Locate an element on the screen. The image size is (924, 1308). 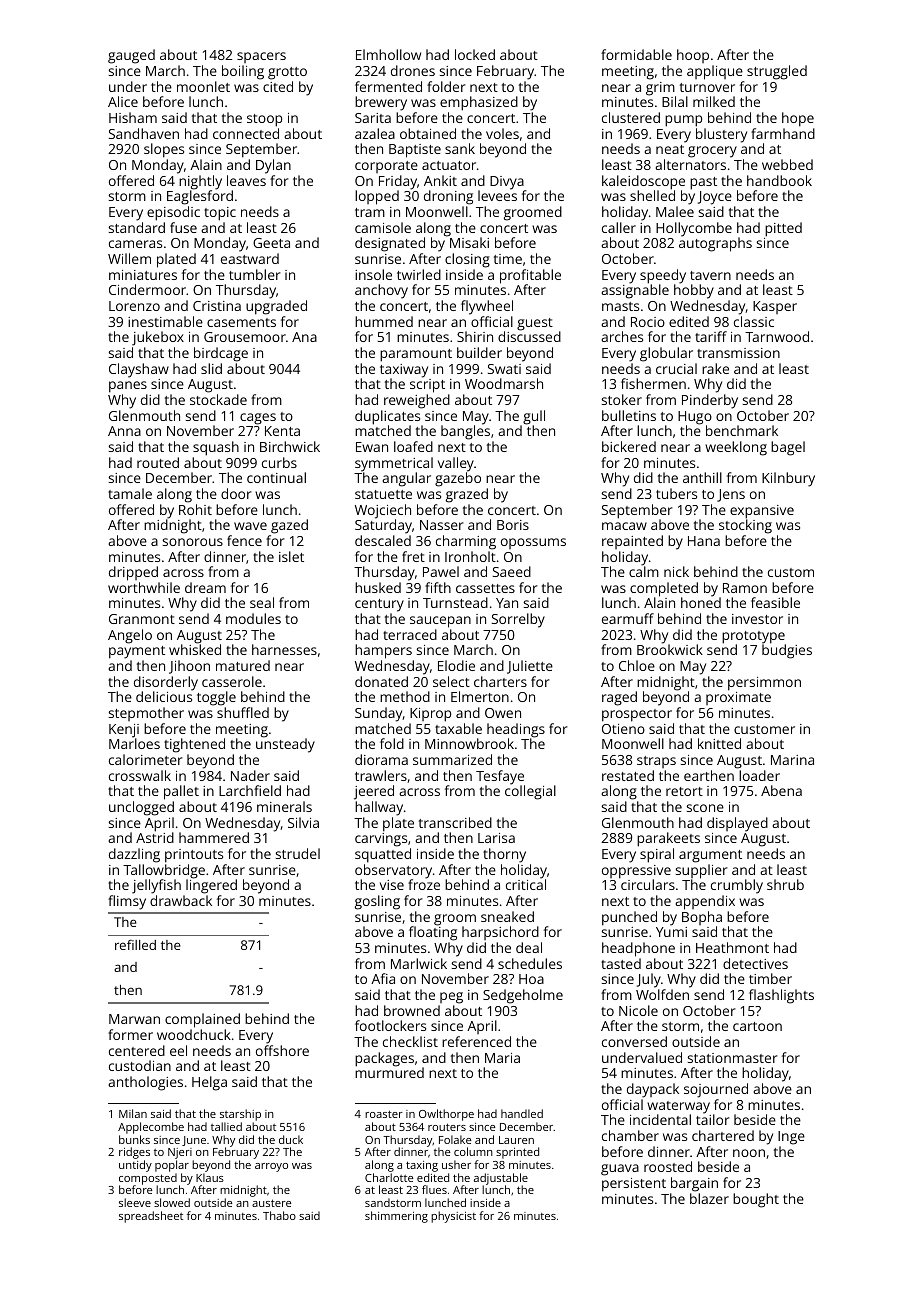
delicious is located at coordinates (164, 697).
